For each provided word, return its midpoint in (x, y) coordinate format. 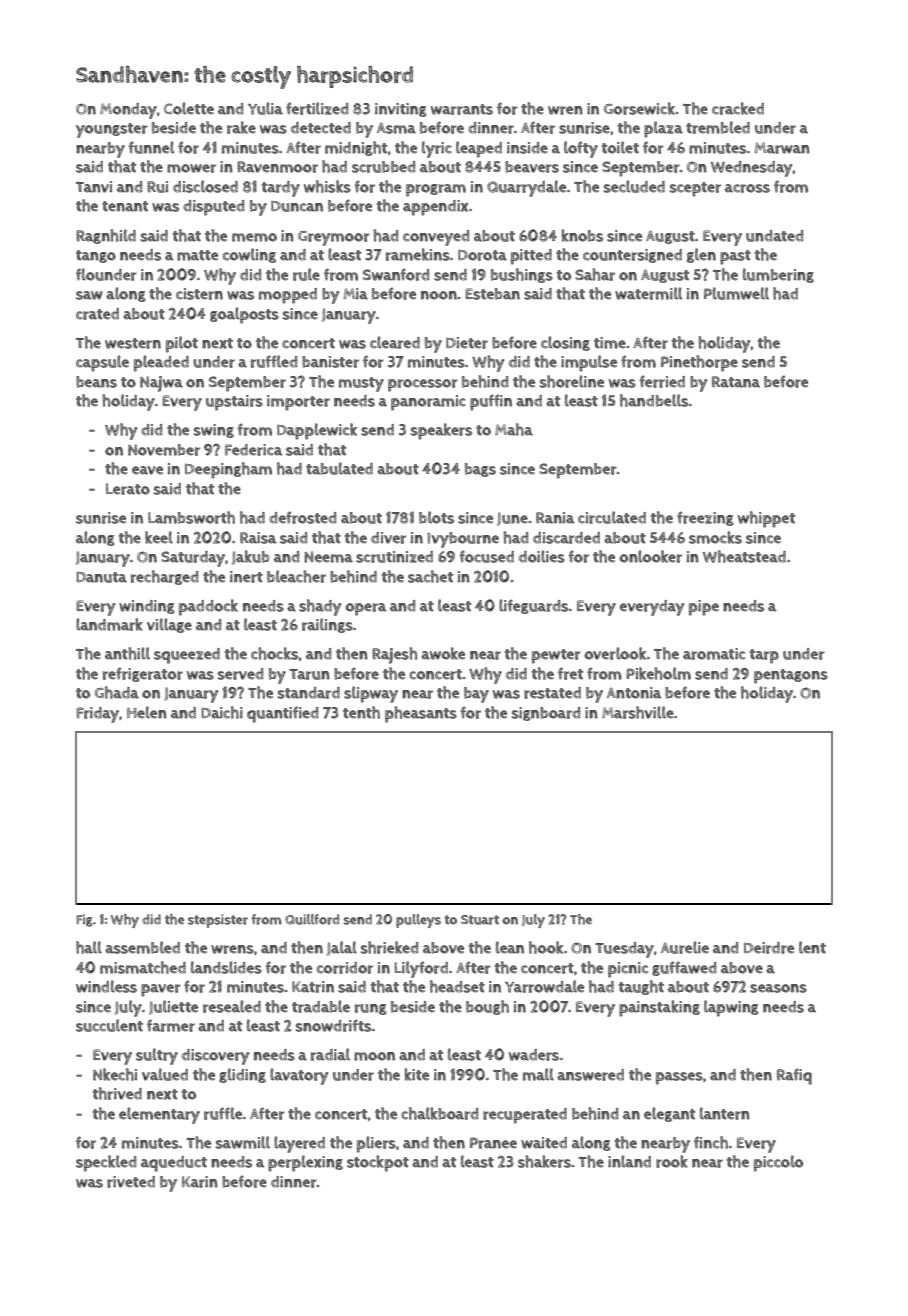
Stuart (480, 920)
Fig (84, 920)
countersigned (632, 256)
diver (388, 538)
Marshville (638, 712)
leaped (479, 149)
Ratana (736, 382)
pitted (531, 257)
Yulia (265, 108)
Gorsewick (640, 108)
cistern (199, 294)
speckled (106, 1163)
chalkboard (440, 1113)
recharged (165, 577)
